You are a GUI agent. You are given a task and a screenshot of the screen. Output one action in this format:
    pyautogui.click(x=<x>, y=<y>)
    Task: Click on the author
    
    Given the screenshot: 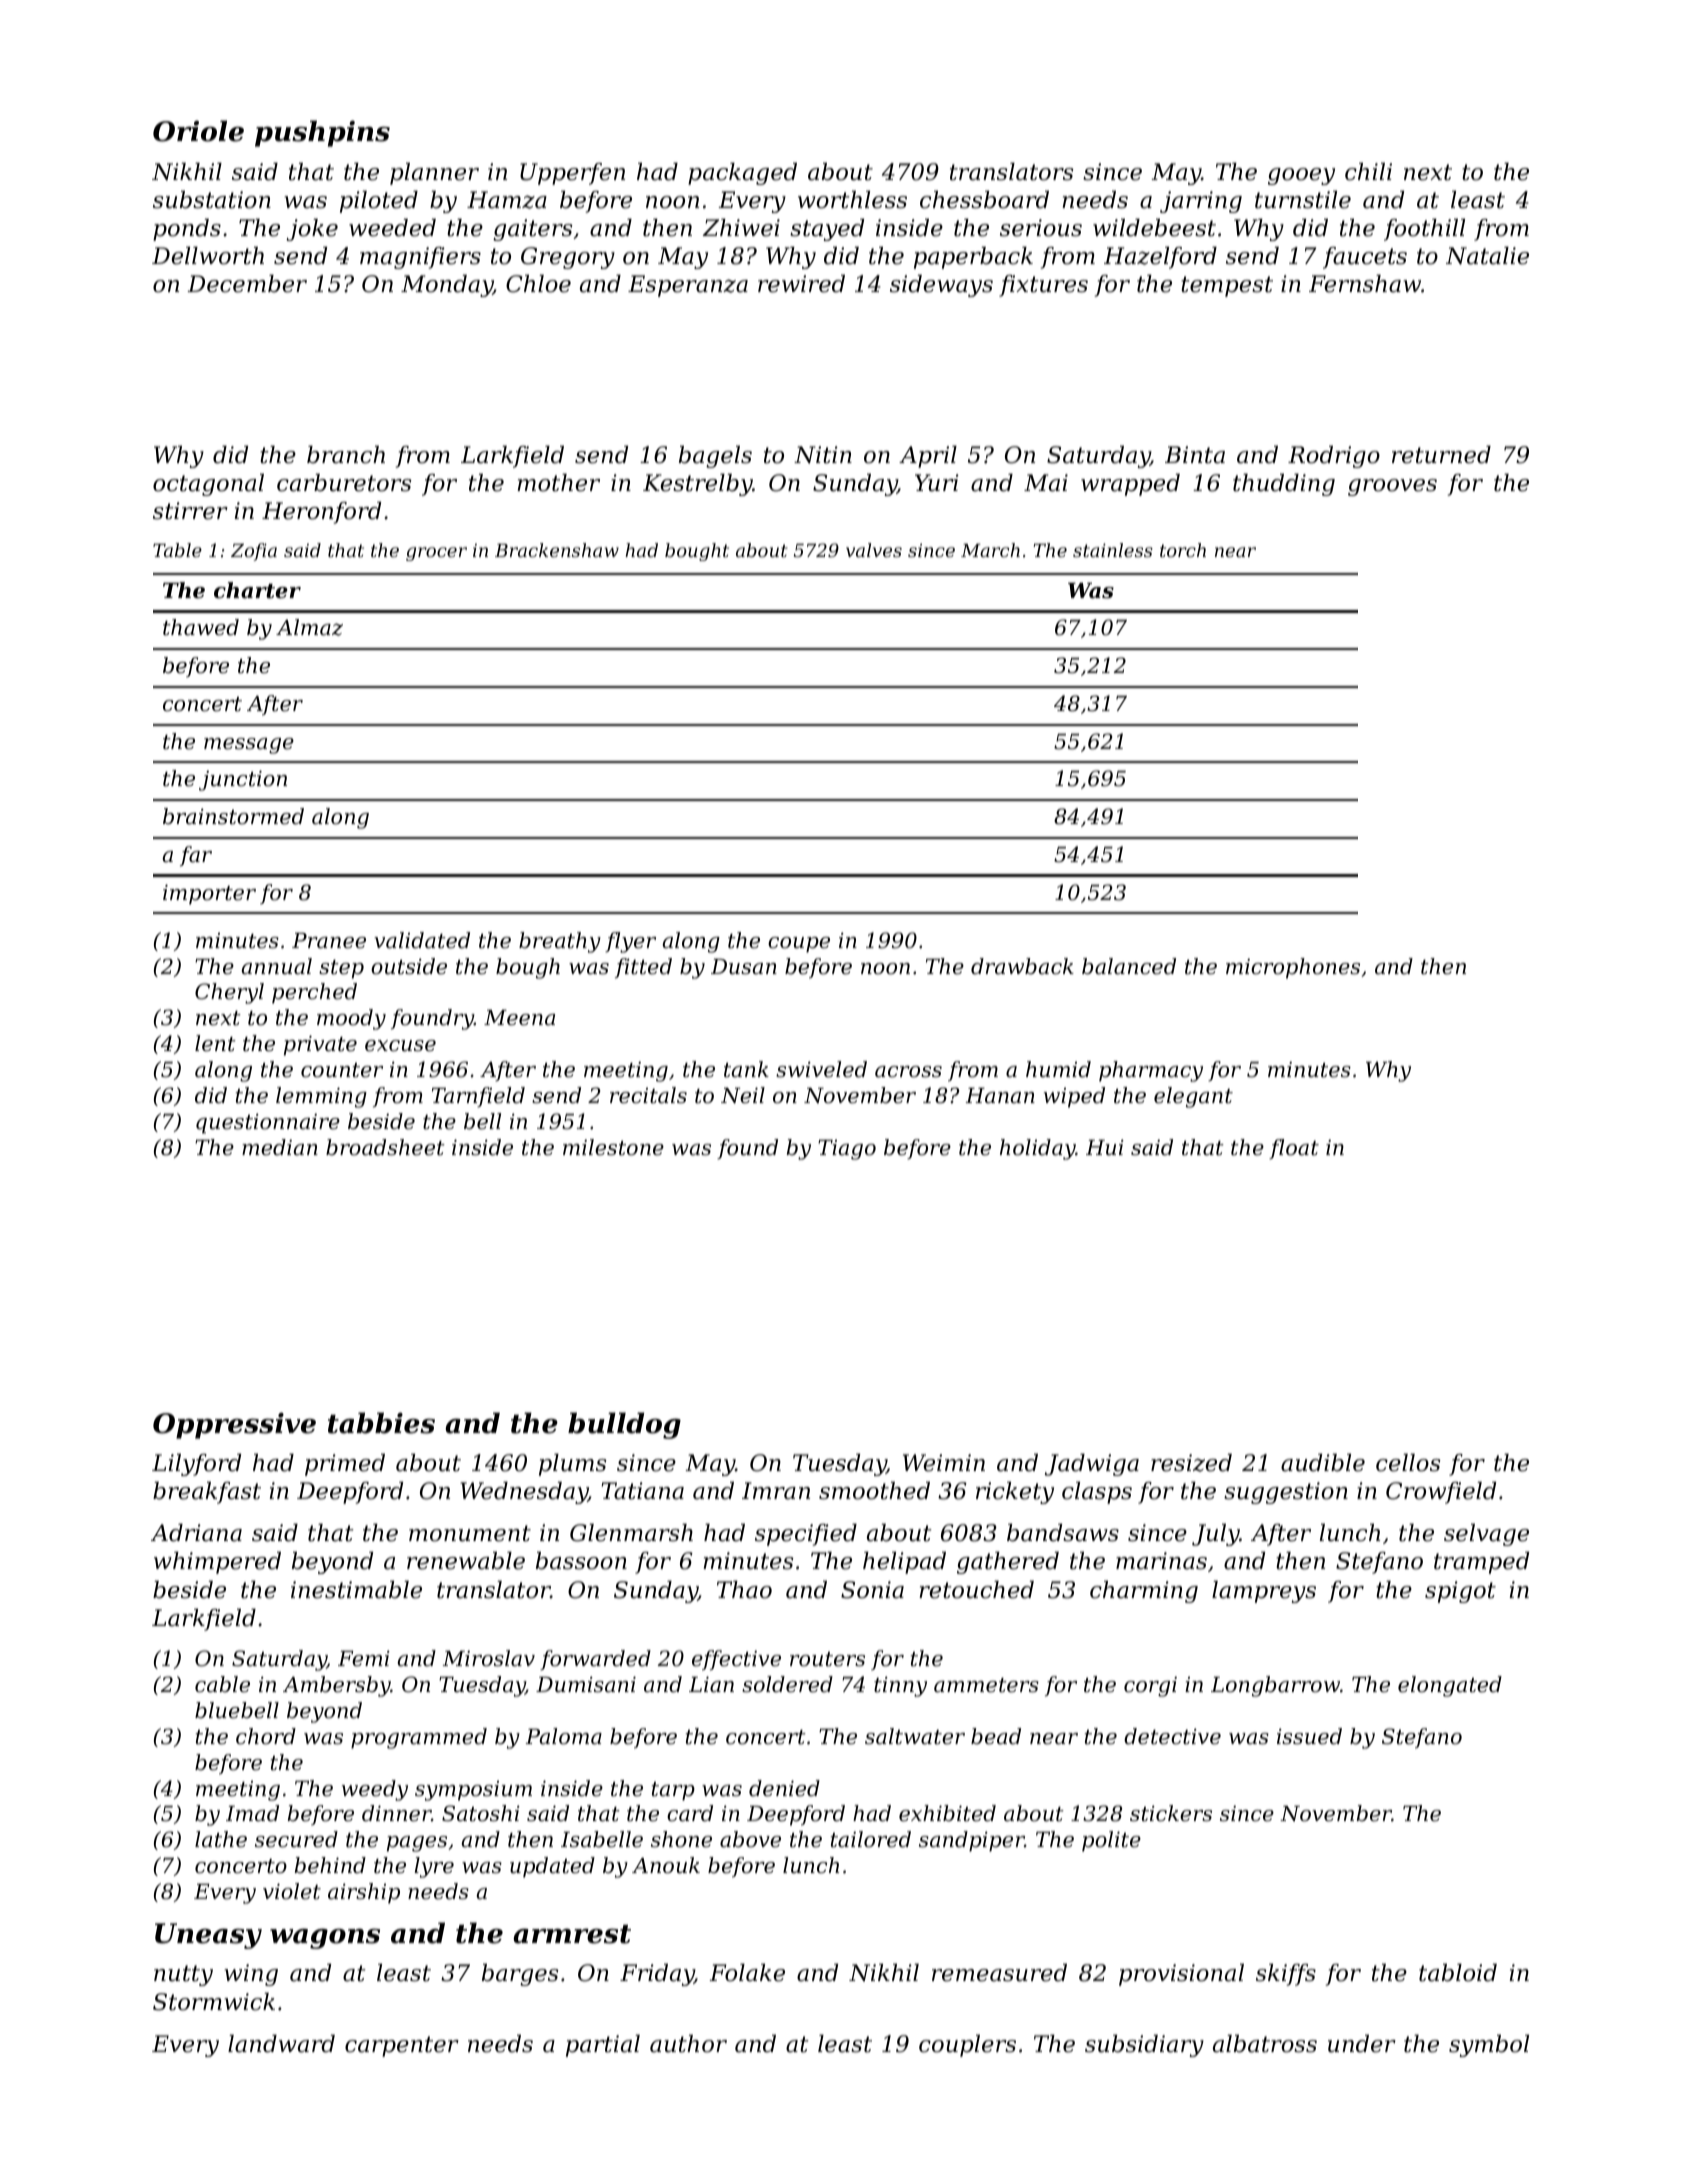 What is the action you would take?
    pyautogui.click(x=688, y=2044)
